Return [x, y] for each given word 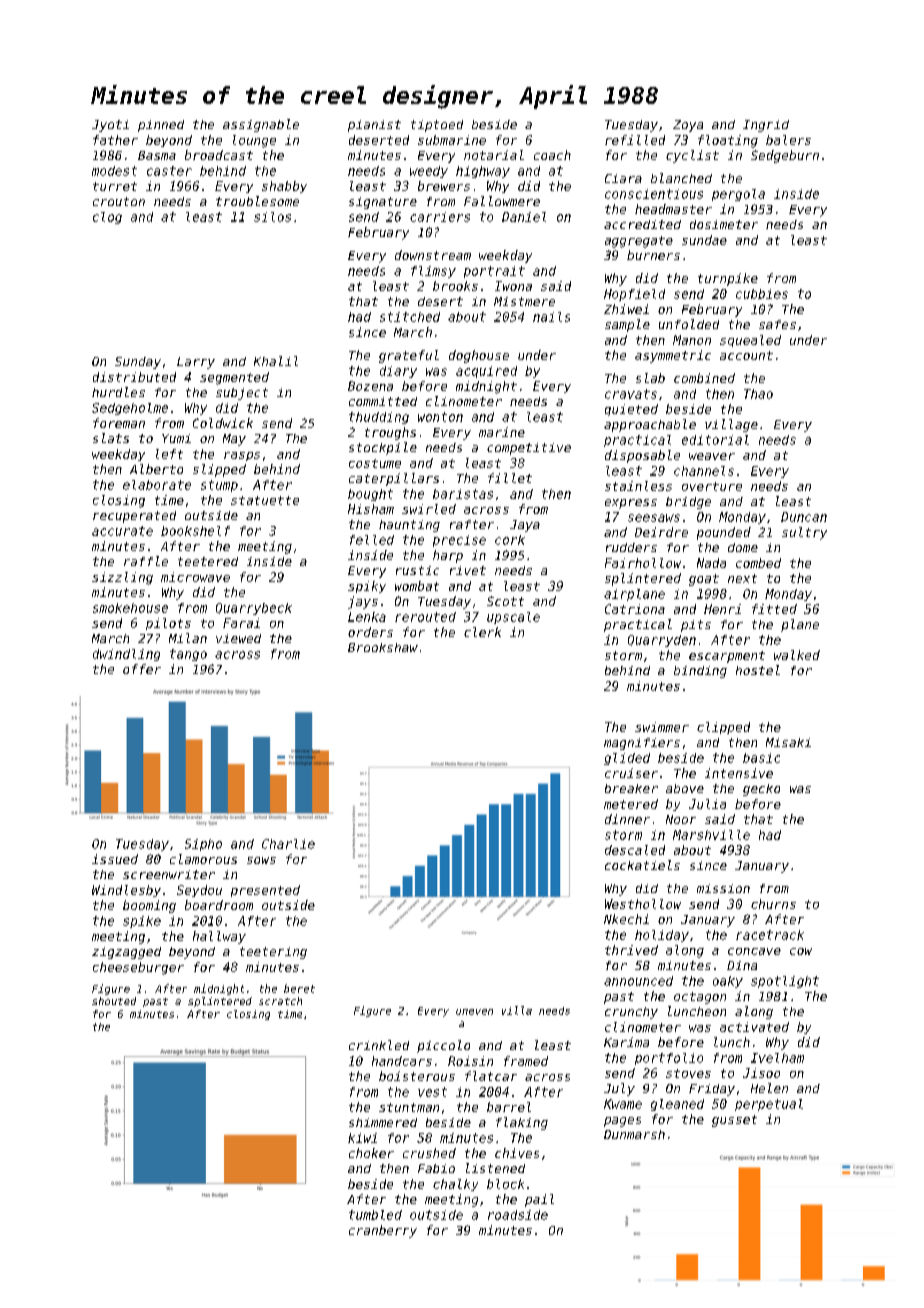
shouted [114, 1001]
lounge [254, 141]
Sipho [203, 845]
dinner [627, 819]
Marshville [711, 835]
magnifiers [642, 744]
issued [115, 859]
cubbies [762, 294]
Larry [196, 363]
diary [398, 372]
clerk [482, 632]
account [746, 355]
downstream [433, 255]
